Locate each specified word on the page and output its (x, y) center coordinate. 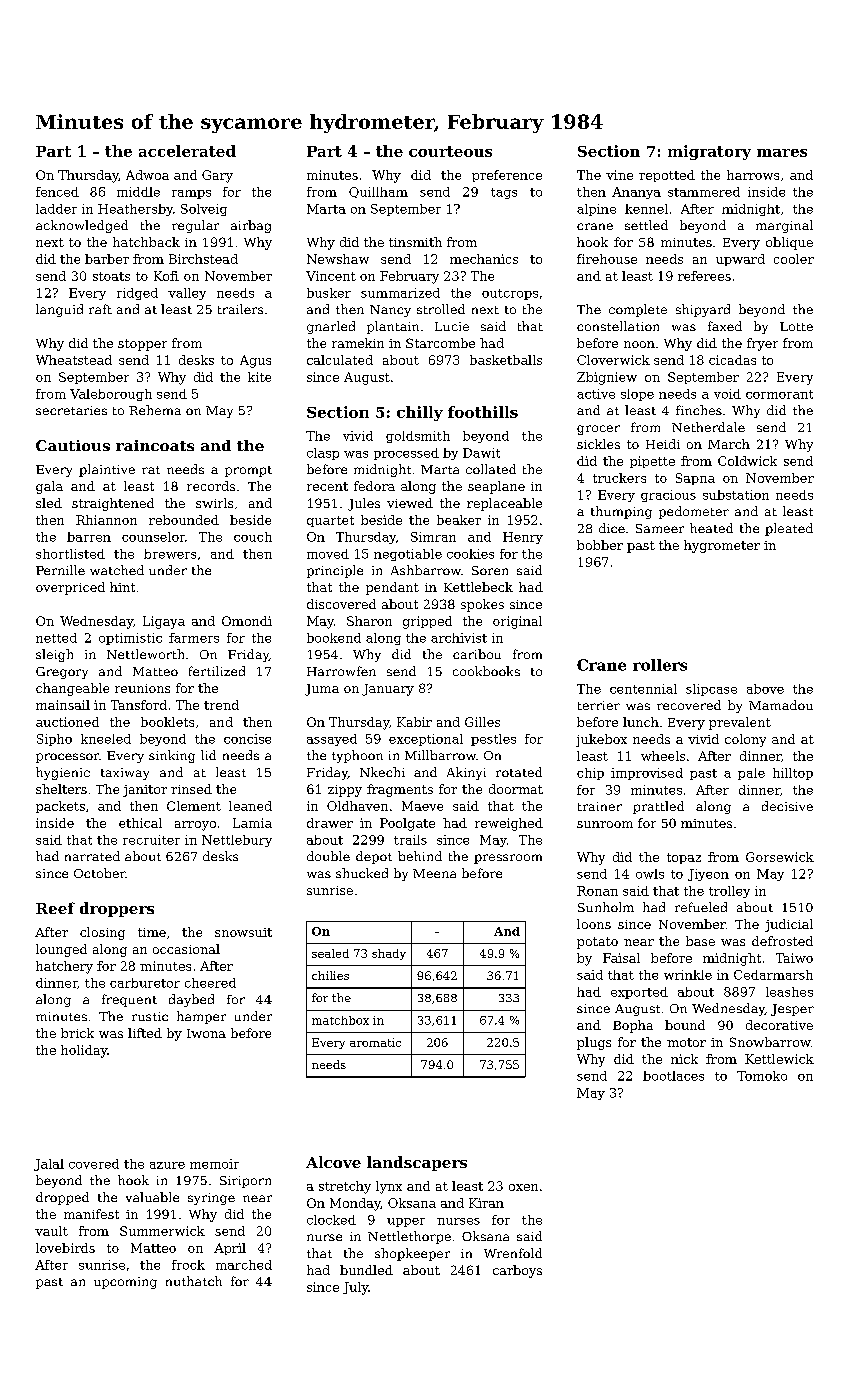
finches (699, 410)
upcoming (125, 1283)
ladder (56, 209)
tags (504, 193)
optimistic (130, 639)
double (328, 856)
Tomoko (762, 1076)
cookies (470, 554)
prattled (658, 807)
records (211, 486)
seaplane (496, 487)
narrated (92, 856)
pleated (789, 529)
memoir (214, 1164)
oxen (523, 1187)
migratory (709, 152)
